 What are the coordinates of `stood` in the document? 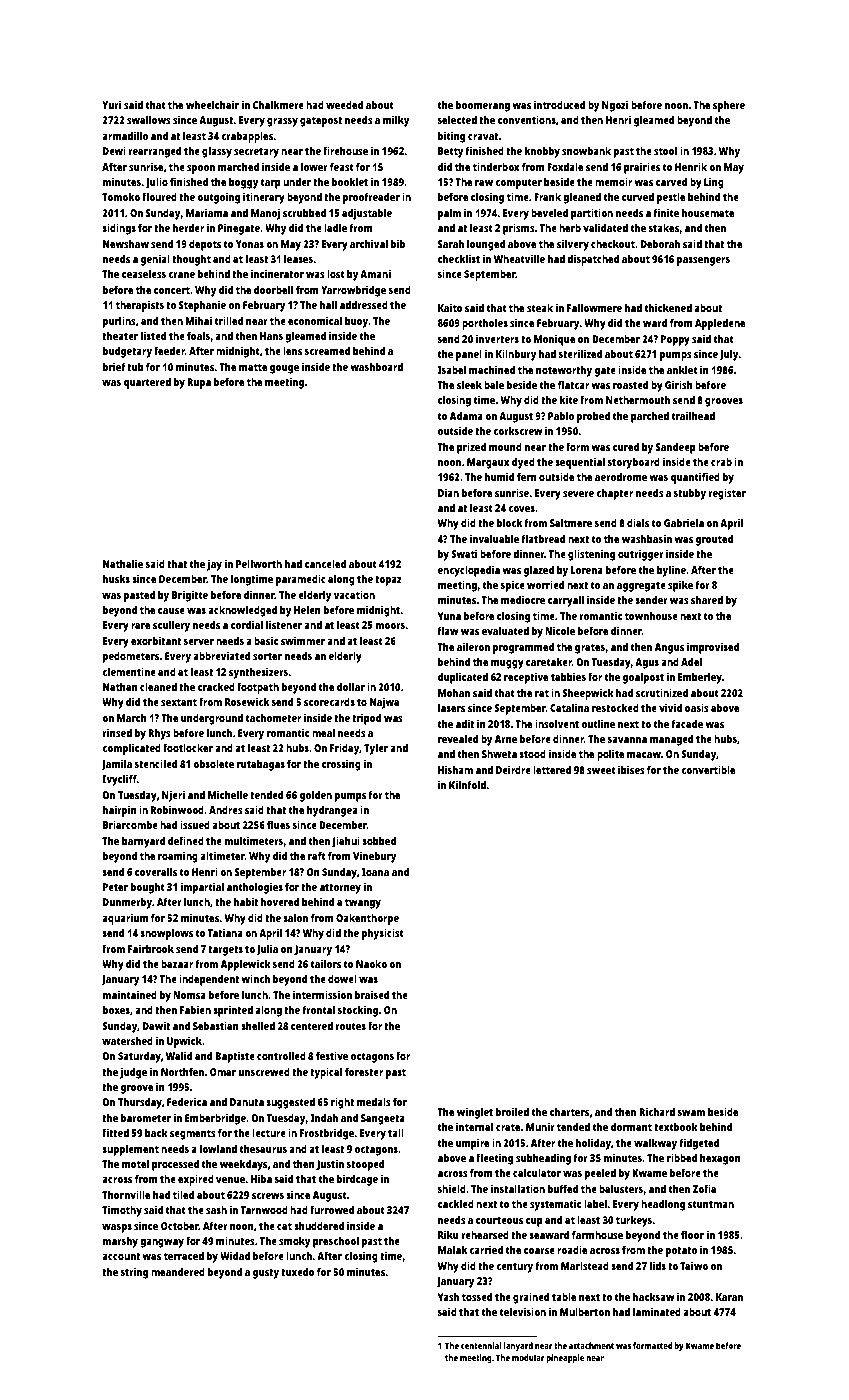 It's located at (532, 754).
